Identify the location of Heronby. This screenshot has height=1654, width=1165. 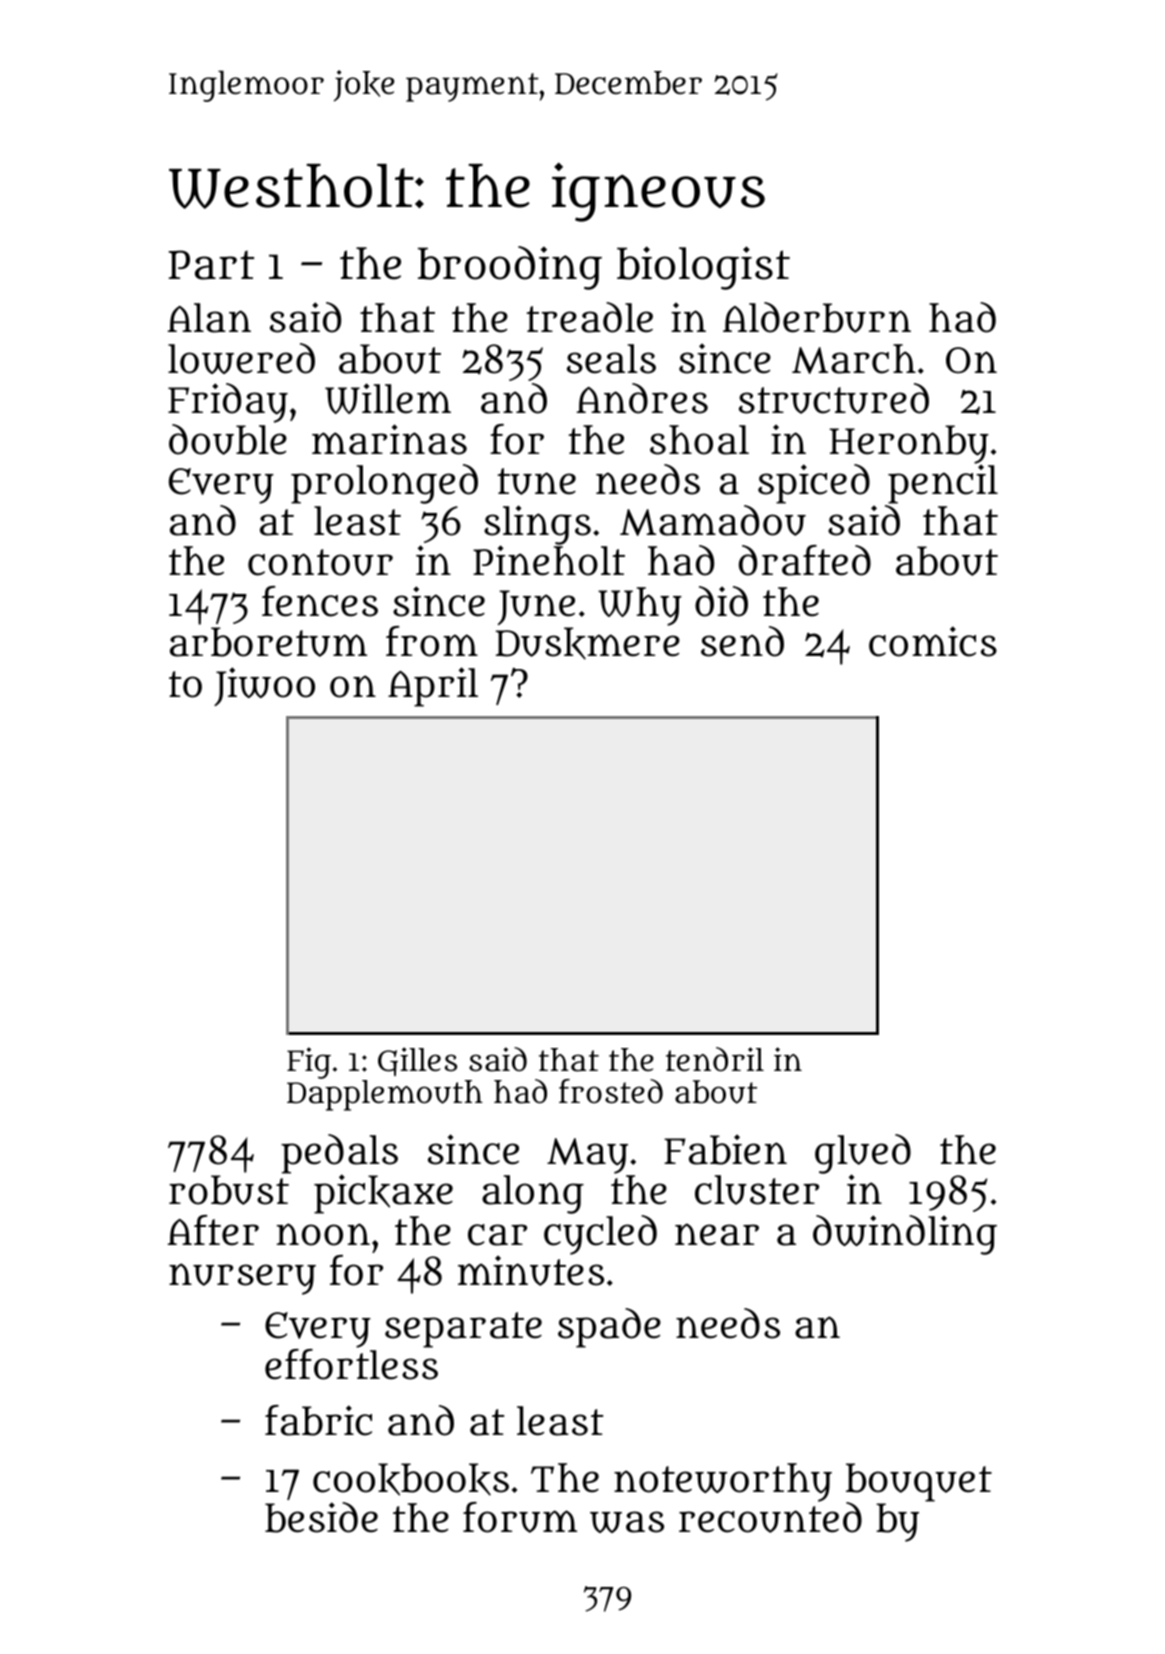
(909, 444).
